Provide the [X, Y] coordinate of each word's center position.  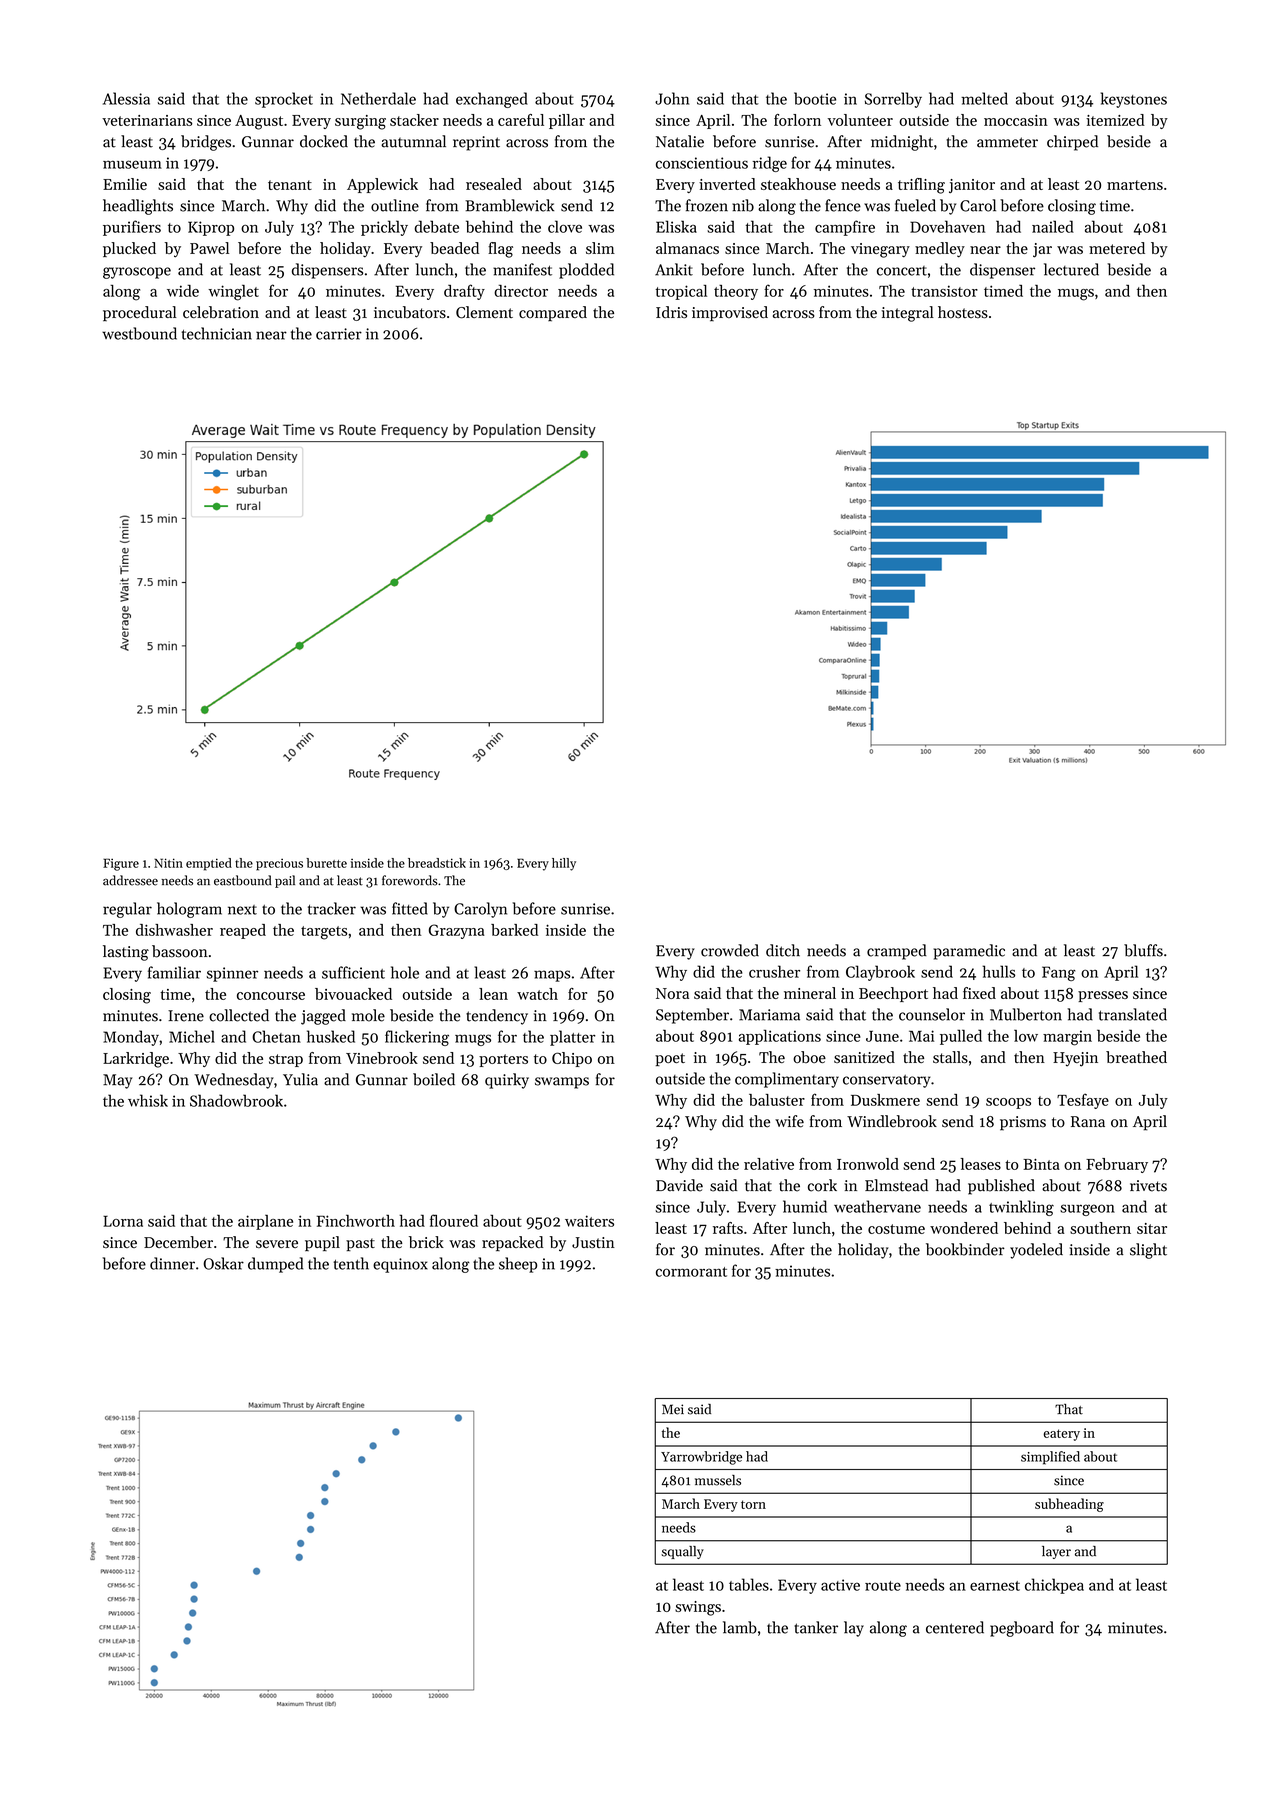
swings [698, 1608]
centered [955, 1627]
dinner [172, 1263]
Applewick [382, 185]
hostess [963, 312]
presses [1103, 996]
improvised [730, 313]
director [521, 291]
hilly [564, 864]
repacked [512, 1243]
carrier [339, 334]
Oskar [223, 1263]
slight [1148, 1251]
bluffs [1143, 950]
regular [127, 910]
